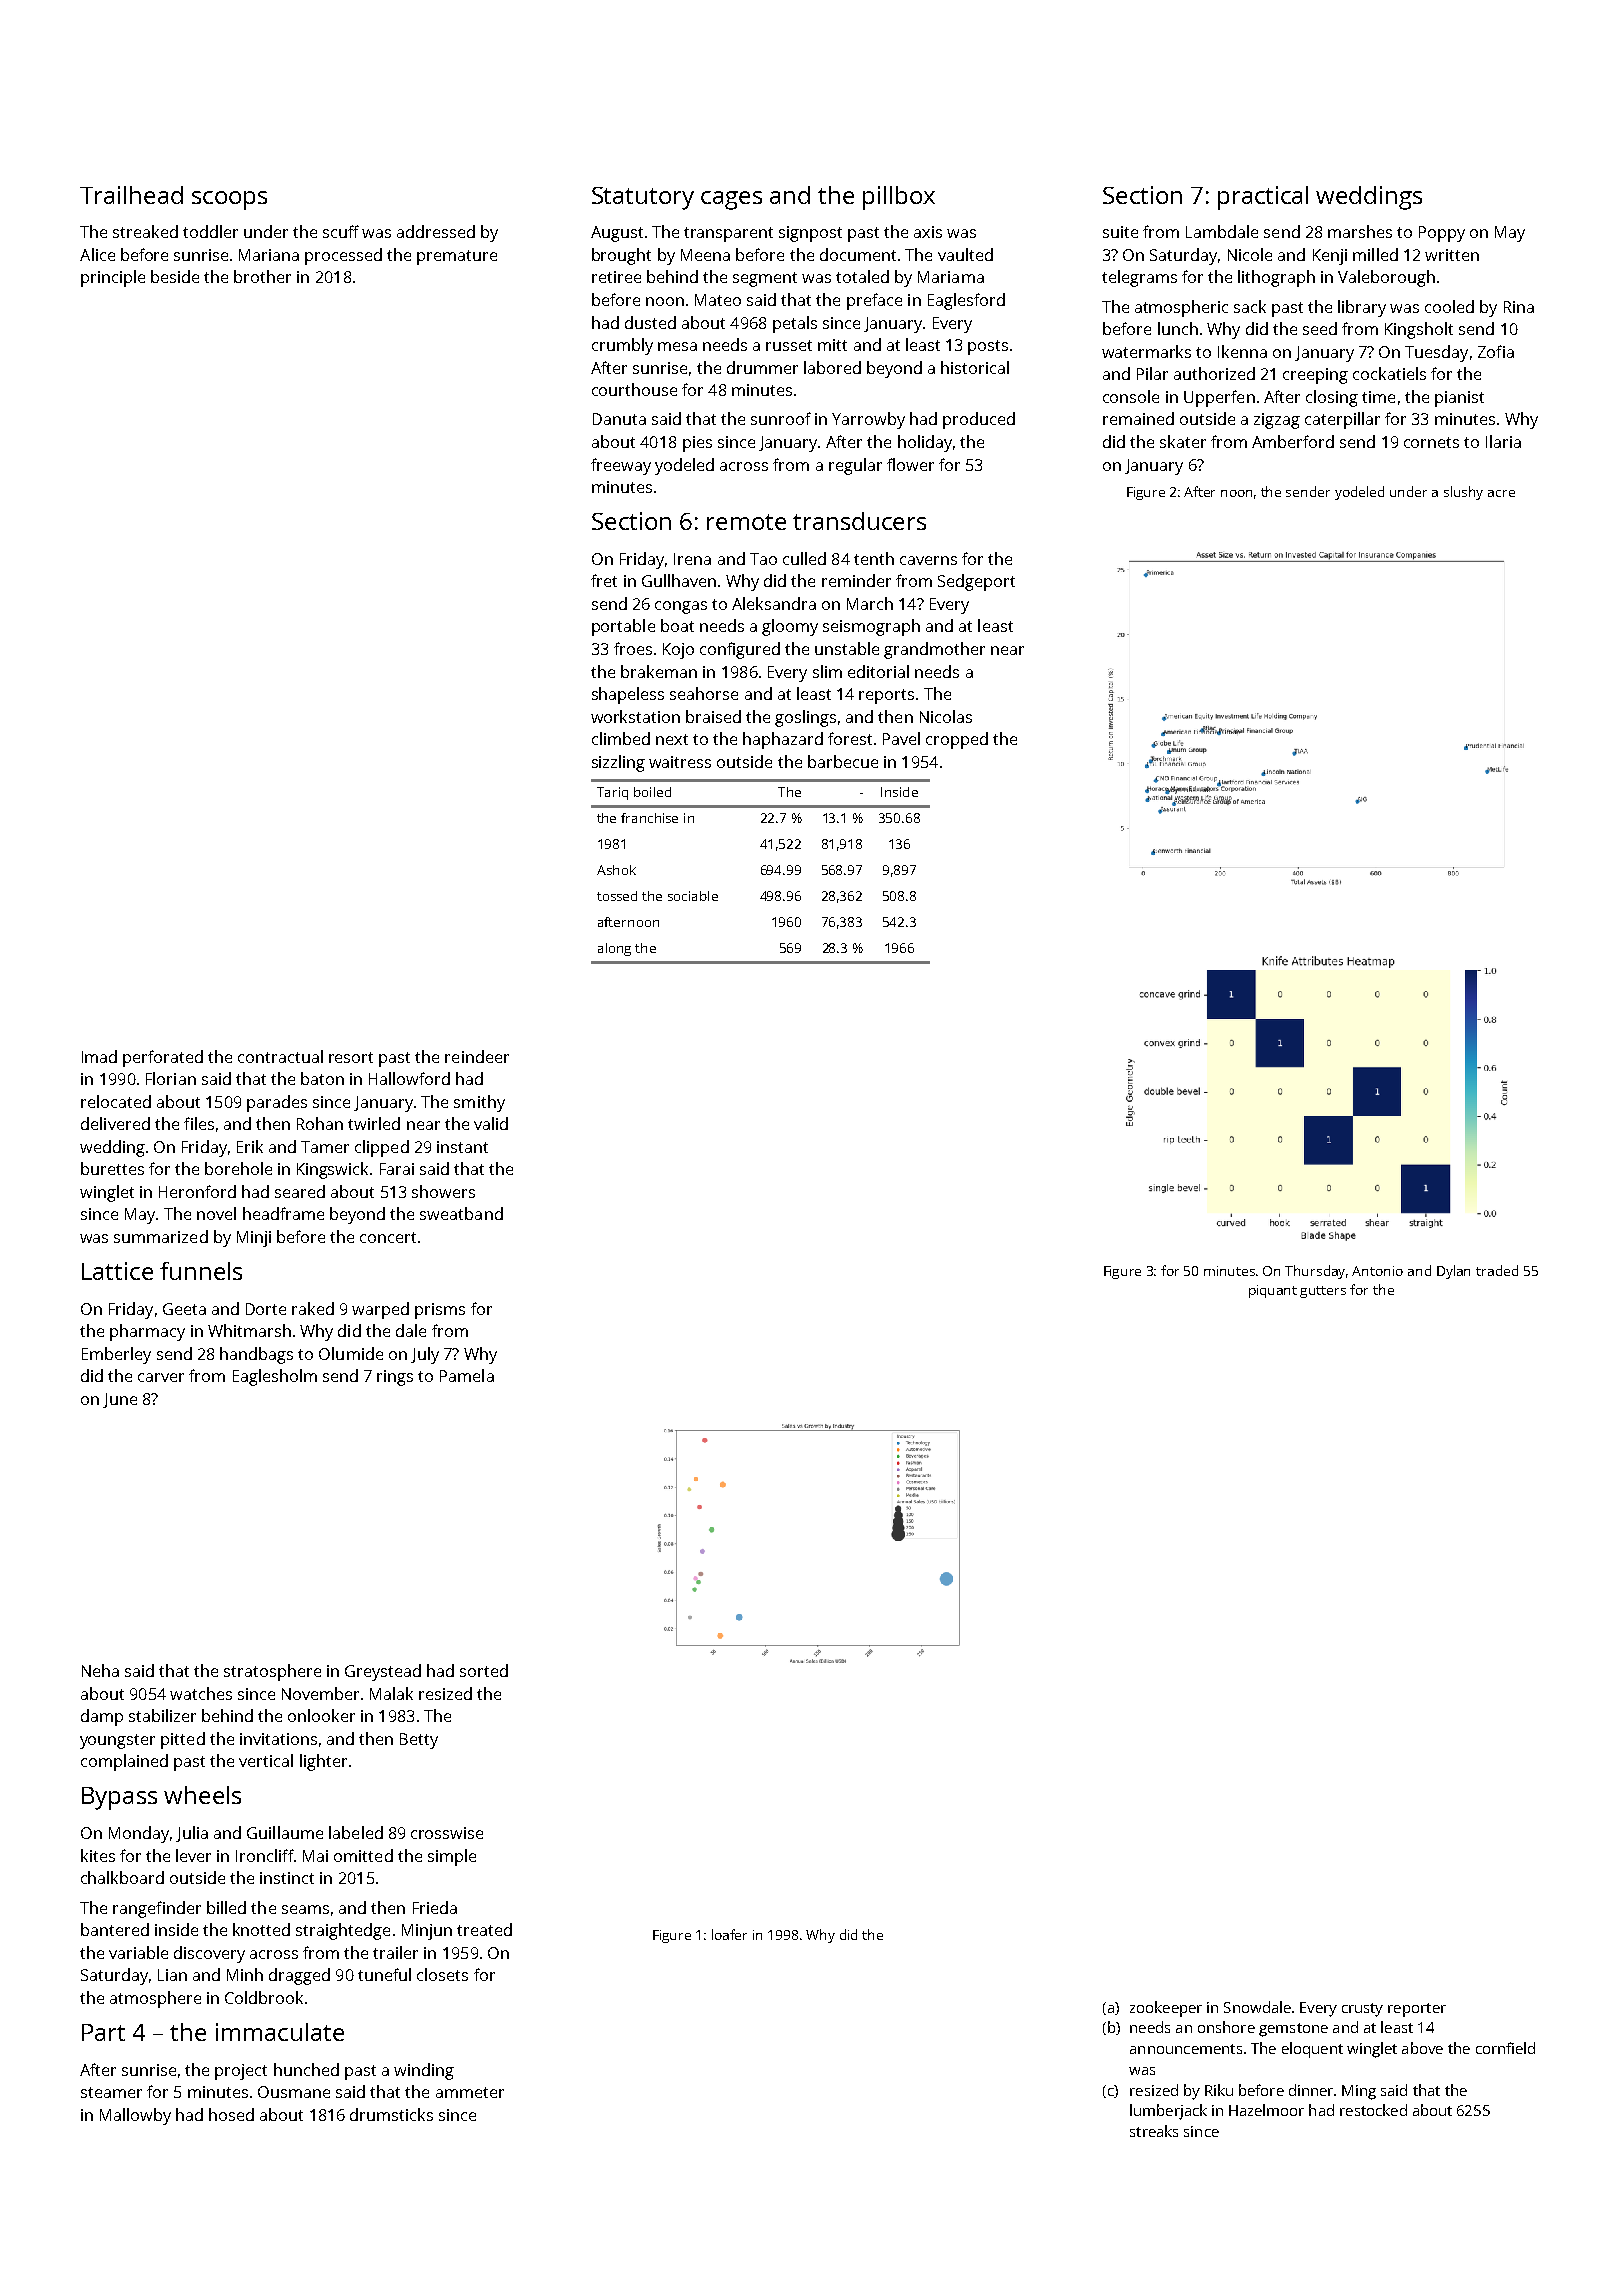  What do you see at coordinates (729, 1934) in the document?
I see `loafer` at bounding box center [729, 1934].
